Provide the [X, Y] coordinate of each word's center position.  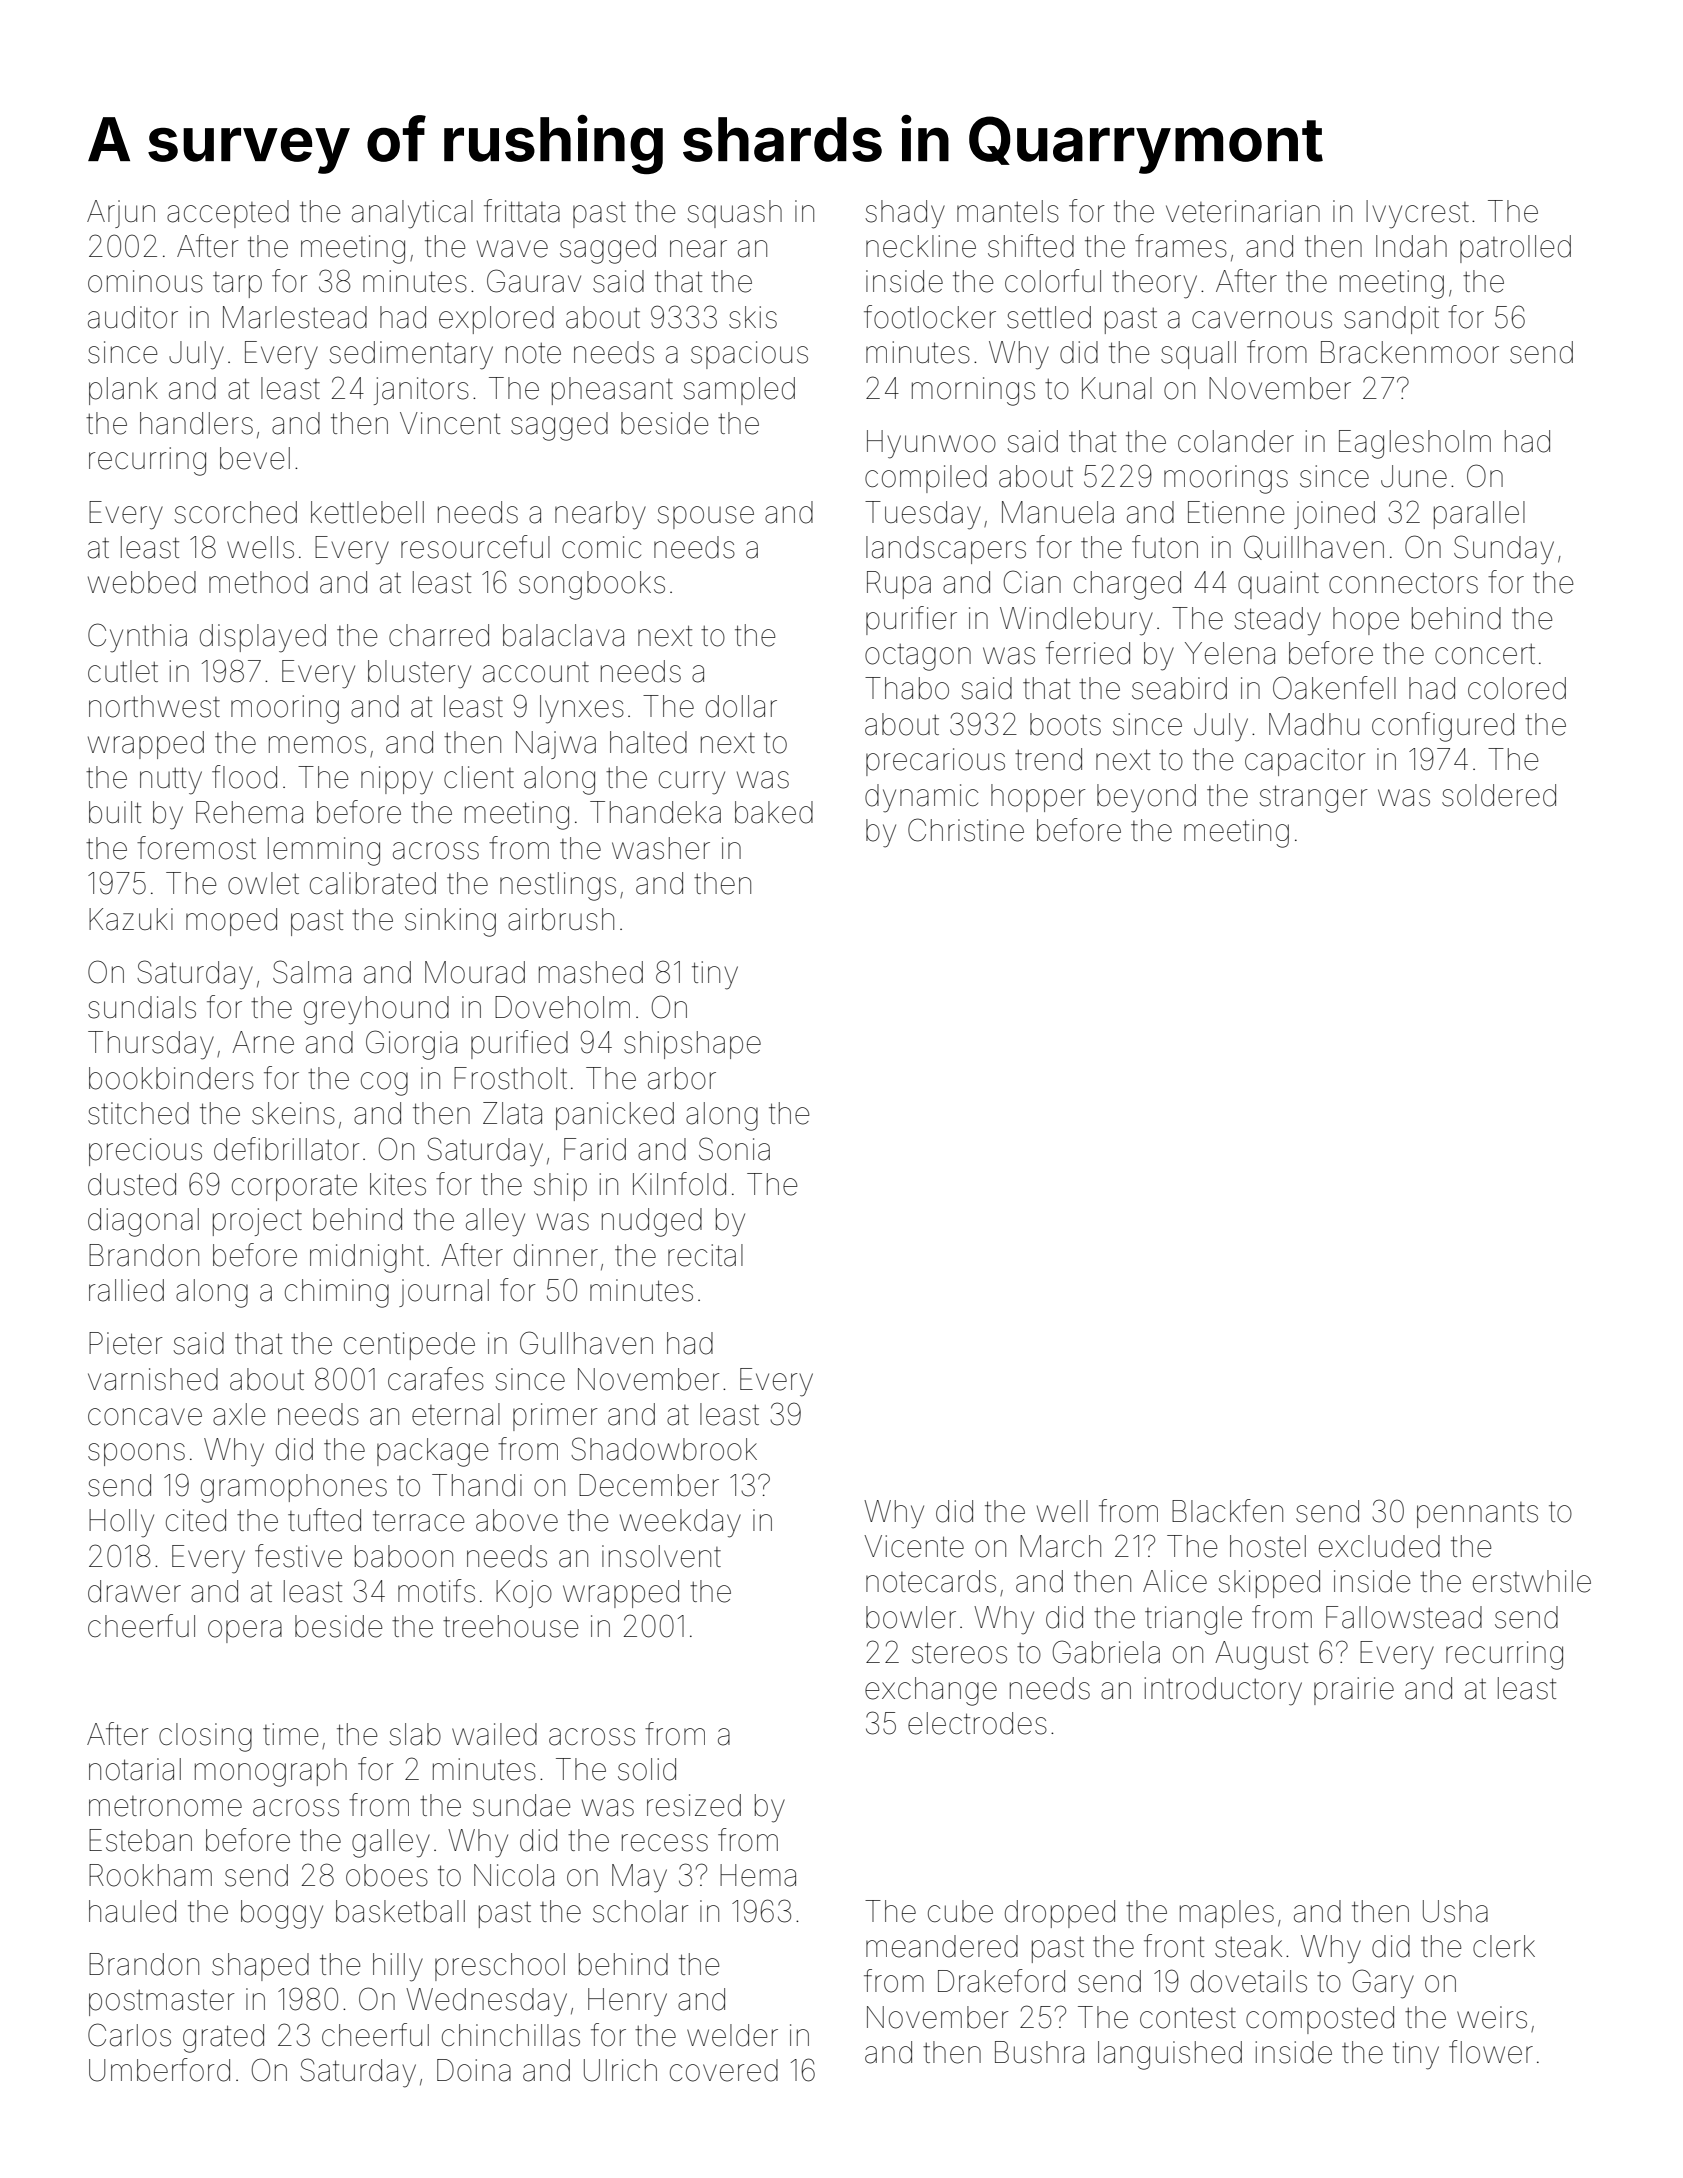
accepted [228, 214]
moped [231, 922]
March [1060, 1546]
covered [724, 2070]
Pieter [126, 1343]
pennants [1477, 1515]
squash [734, 214]
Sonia [734, 1149]
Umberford [159, 2070]
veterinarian [1243, 211]
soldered [1499, 795]
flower [1491, 2052]
